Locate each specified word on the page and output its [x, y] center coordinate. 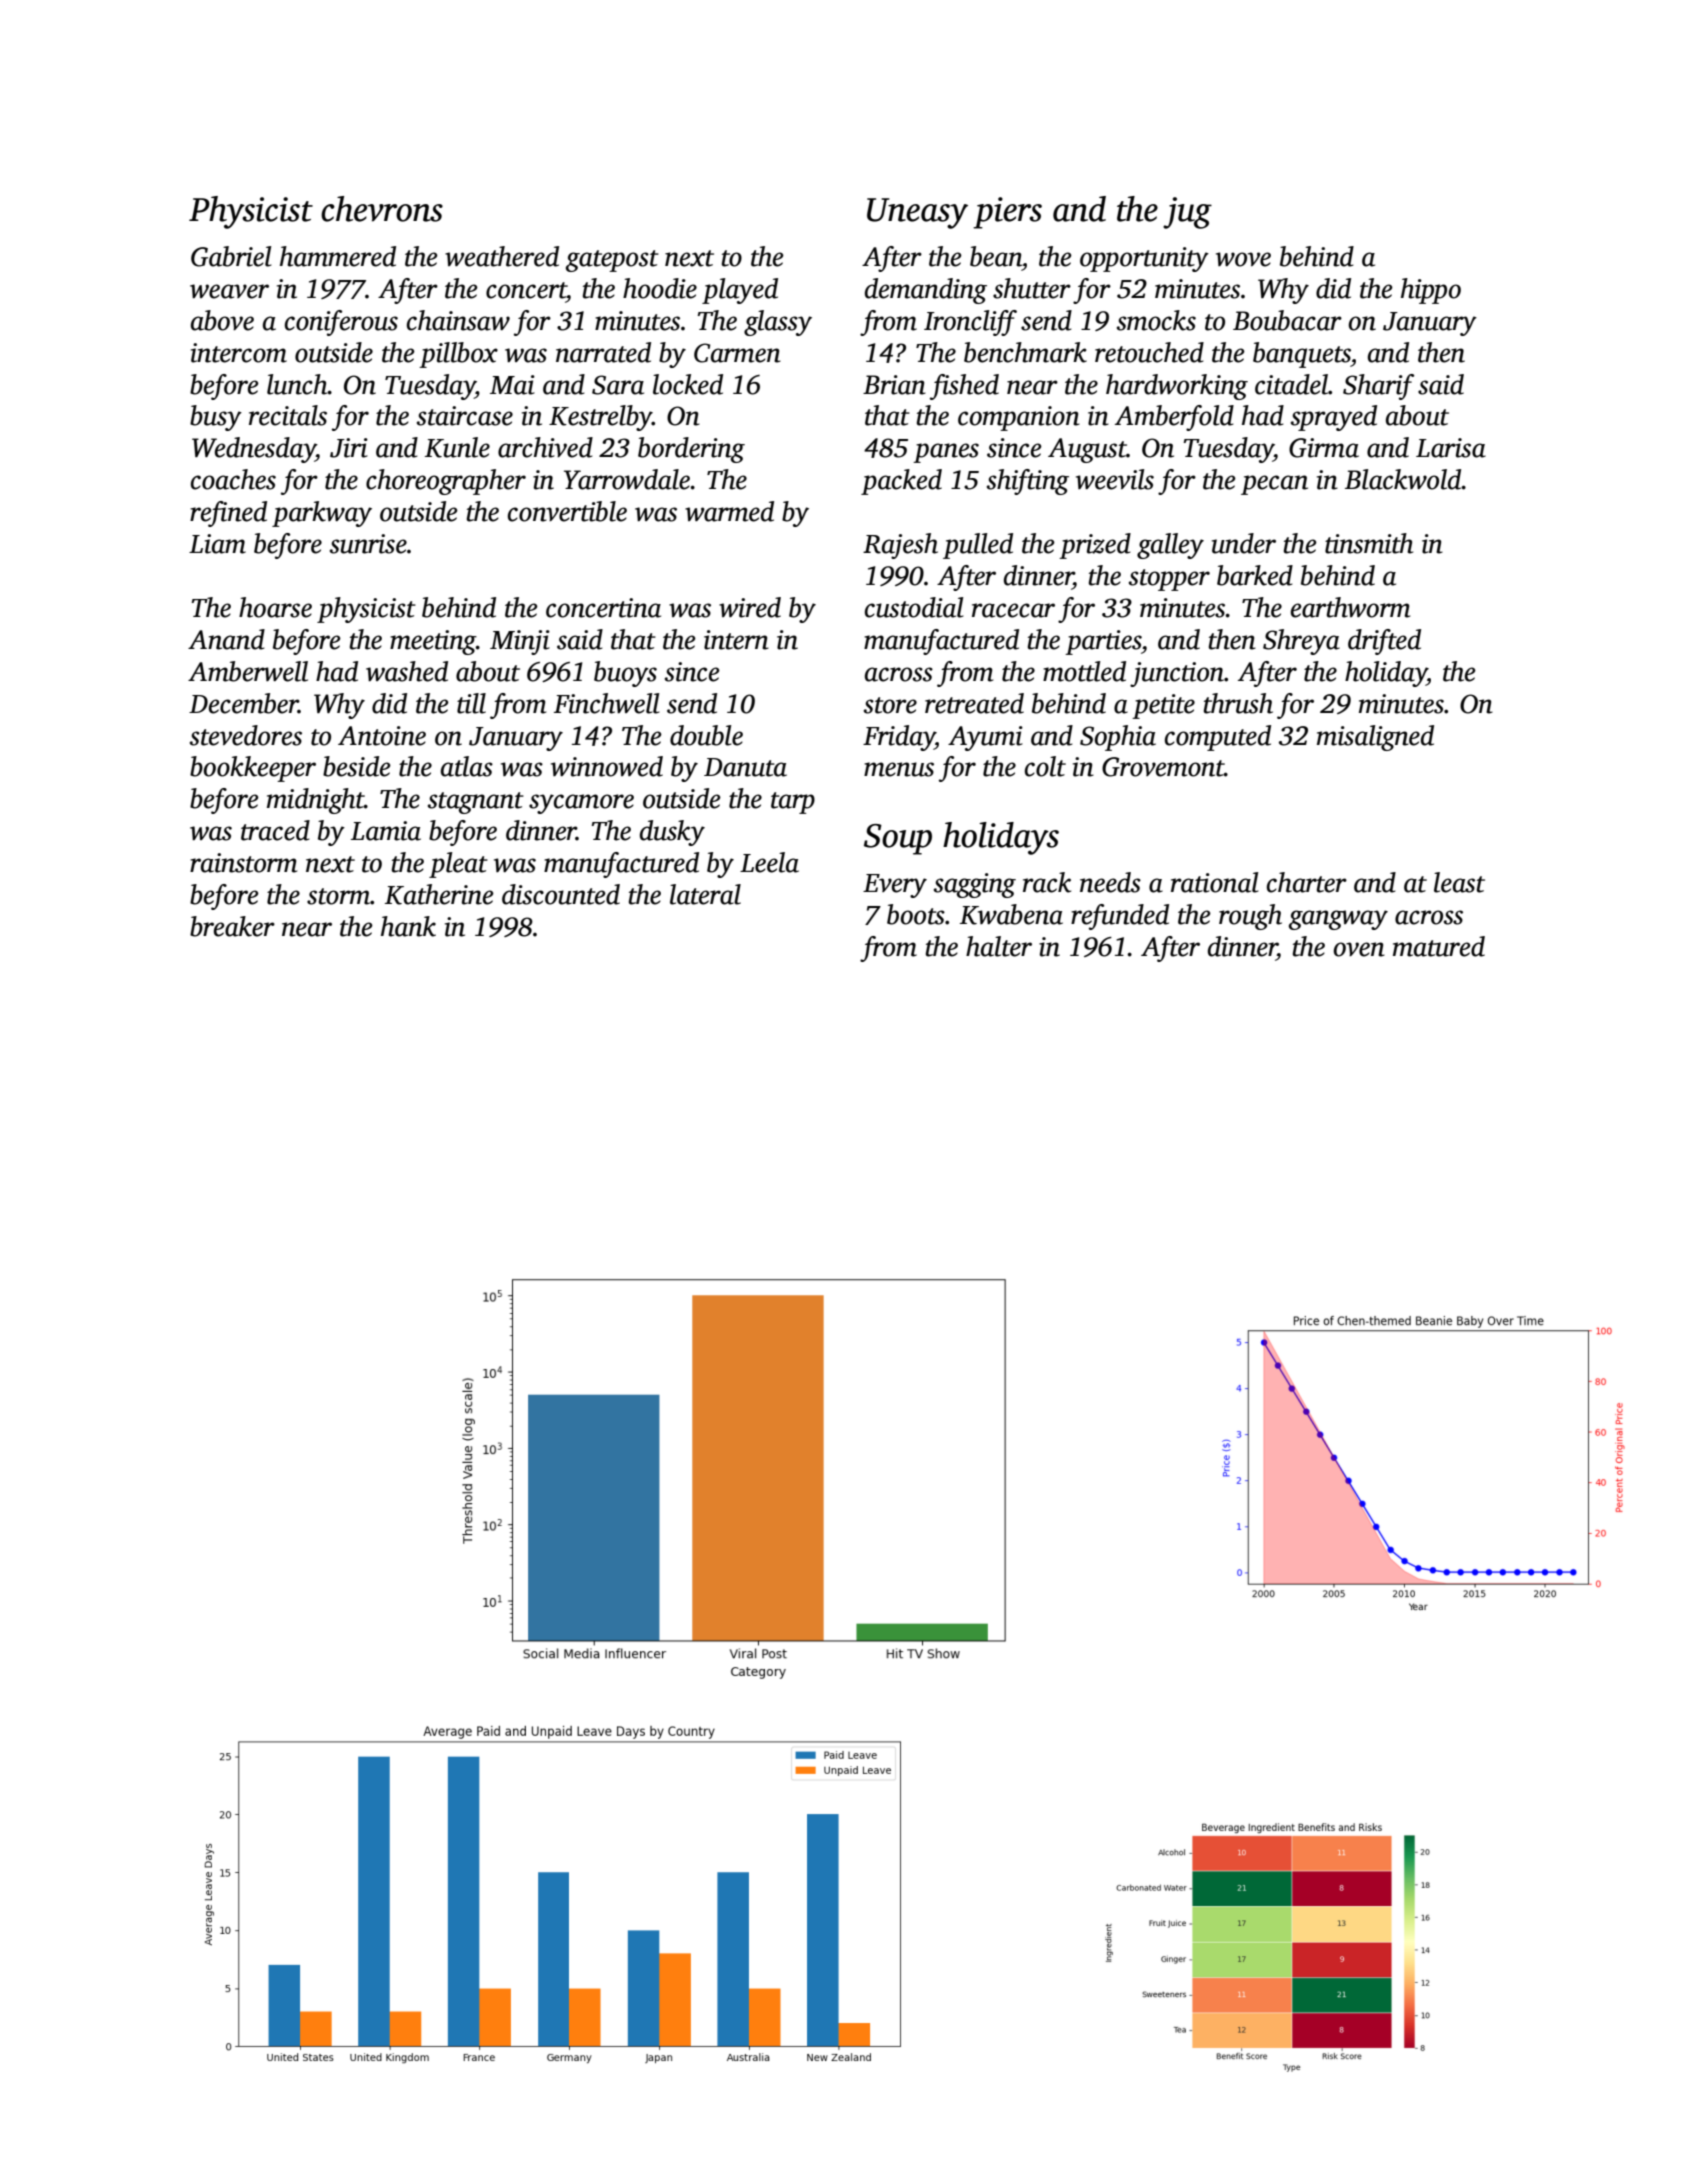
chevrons [382, 209]
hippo [1431, 291]
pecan [1274, 485]
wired [750, 607]
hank [408, 926]
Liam [217, 544]
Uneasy [917, 213]
